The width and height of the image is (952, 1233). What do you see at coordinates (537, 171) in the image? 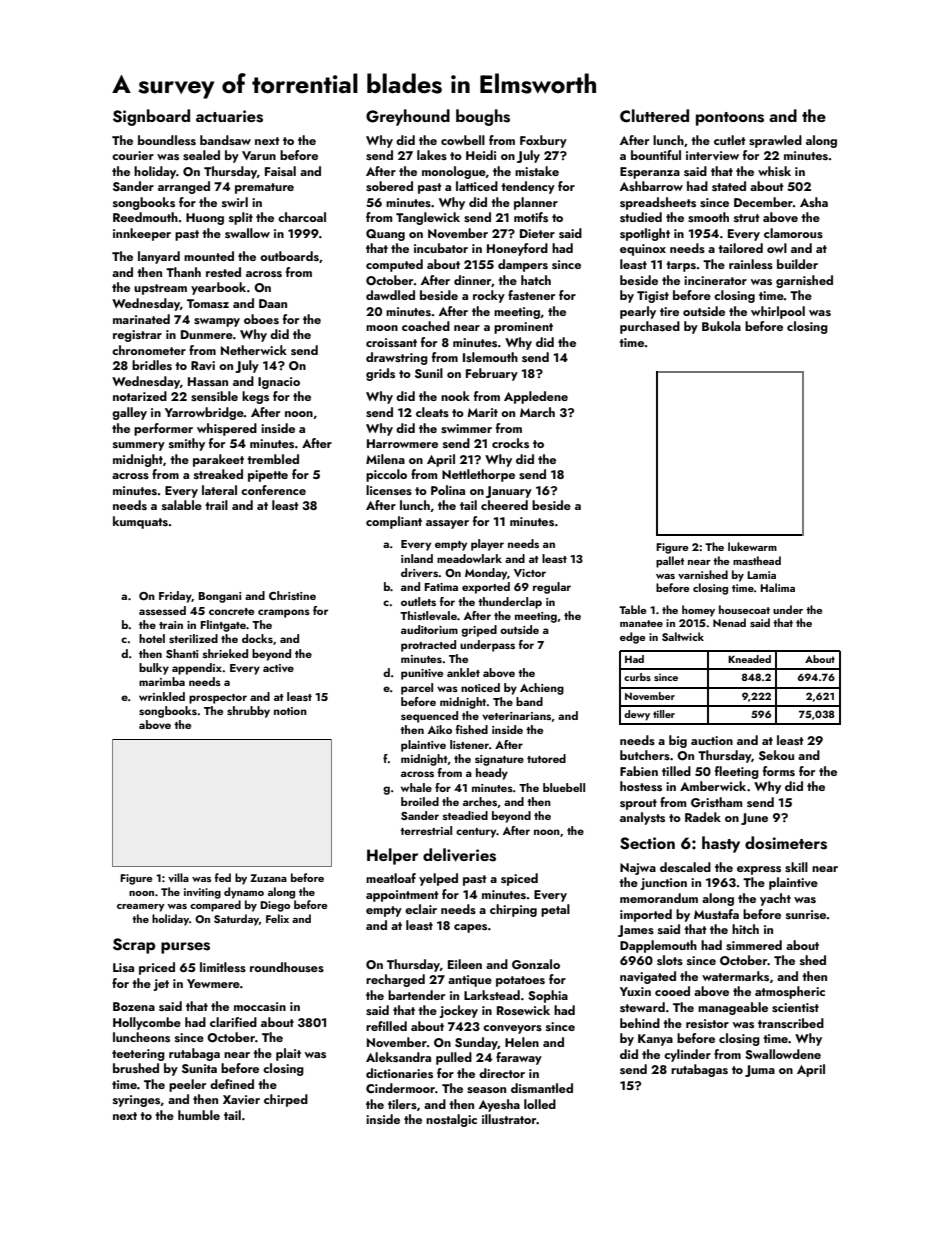
I see `mistake` at bounding box center [537, 171].
